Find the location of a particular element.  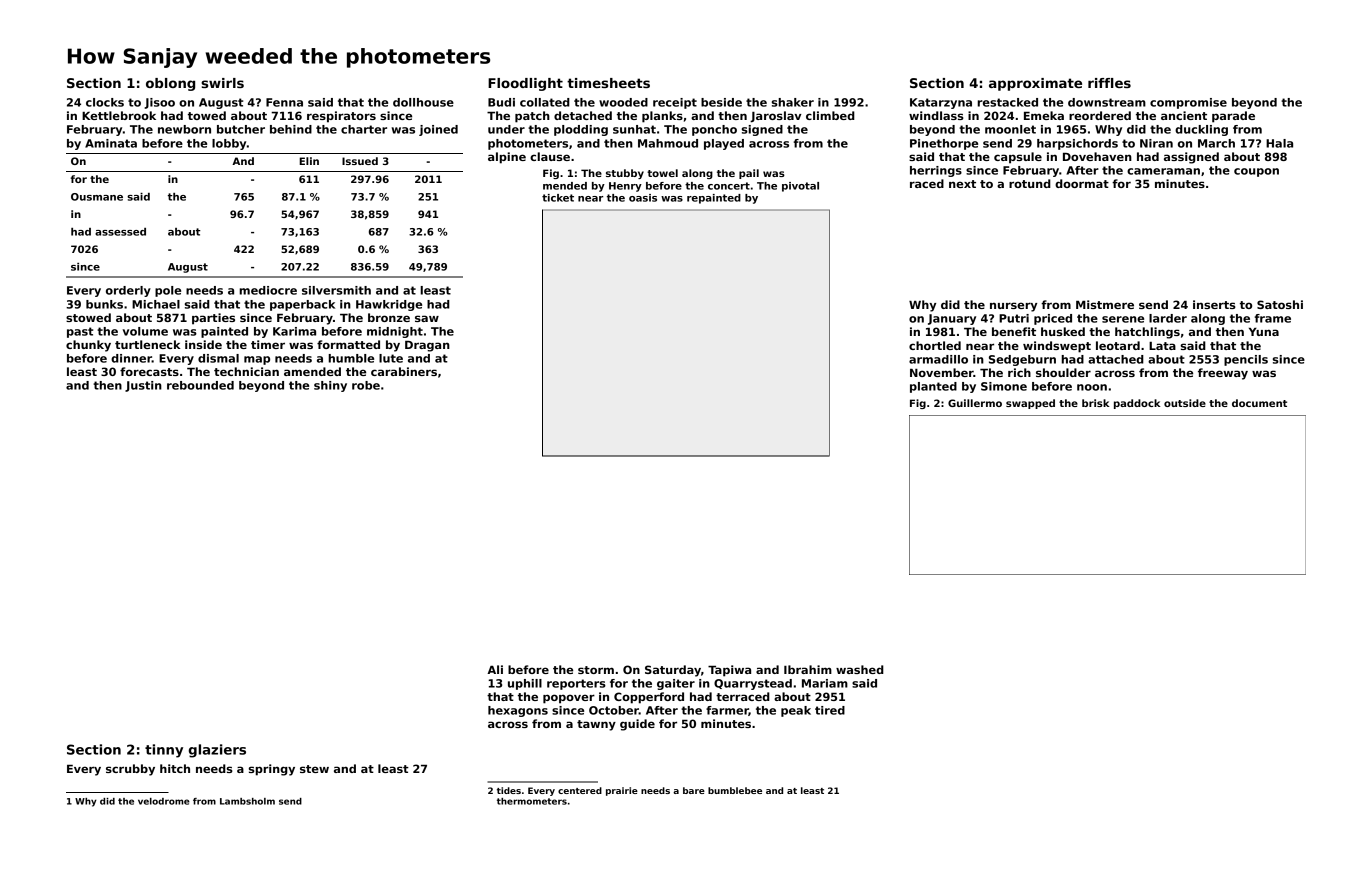

capsule is located at coordinates (1018, 158).
